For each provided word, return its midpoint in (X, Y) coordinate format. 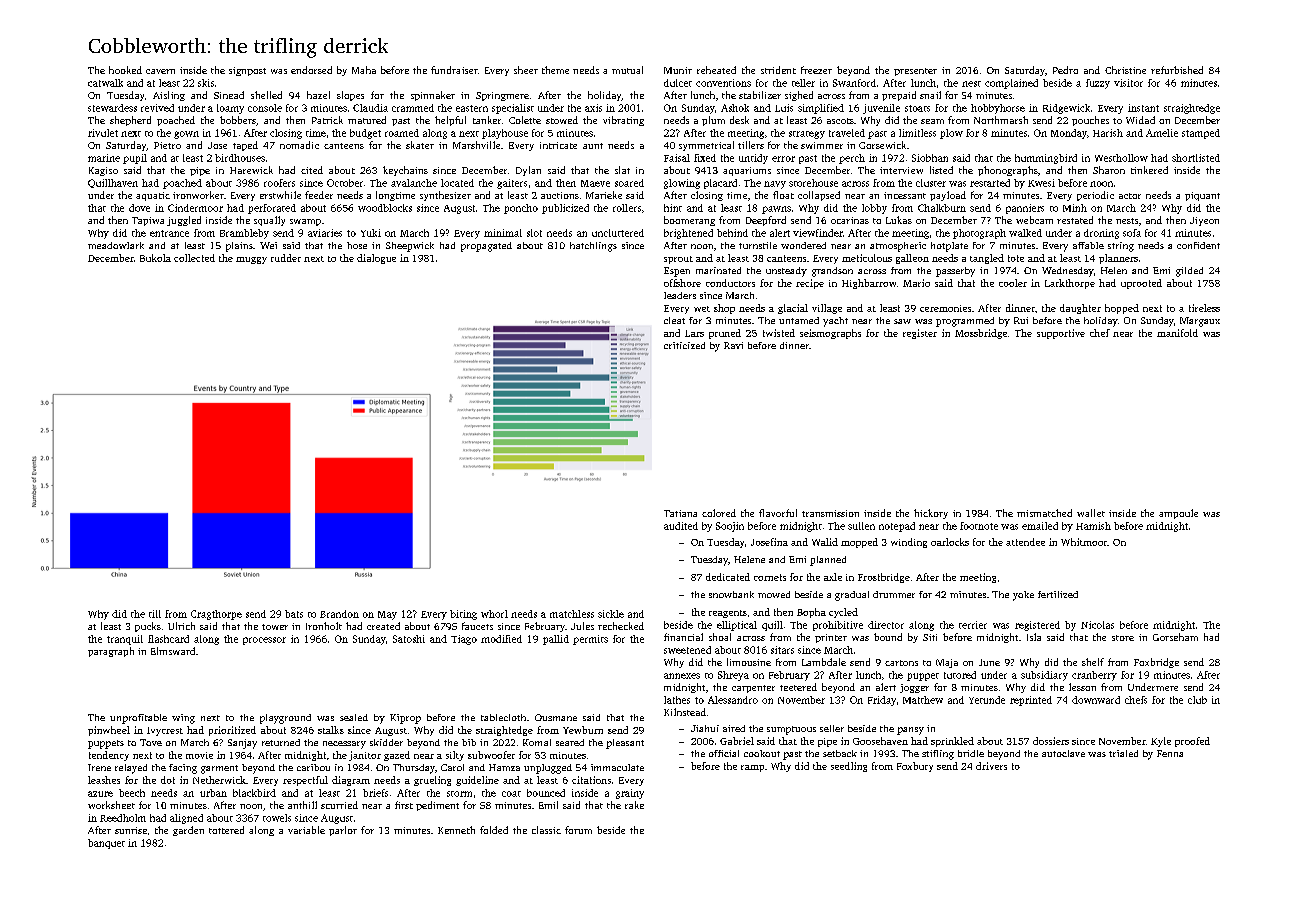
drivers (991, 766)
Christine (1125, 70)
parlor (343, 831)
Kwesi (1041, 183)
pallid (556, 640)
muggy (251, 260)
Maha (364, 70)
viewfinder (818, 233)
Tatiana (680, 513)
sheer (526, 70)
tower (275, 627)
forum (578, 830)
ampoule (1178, 514)
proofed (1192, 742)
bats (294, 614)
